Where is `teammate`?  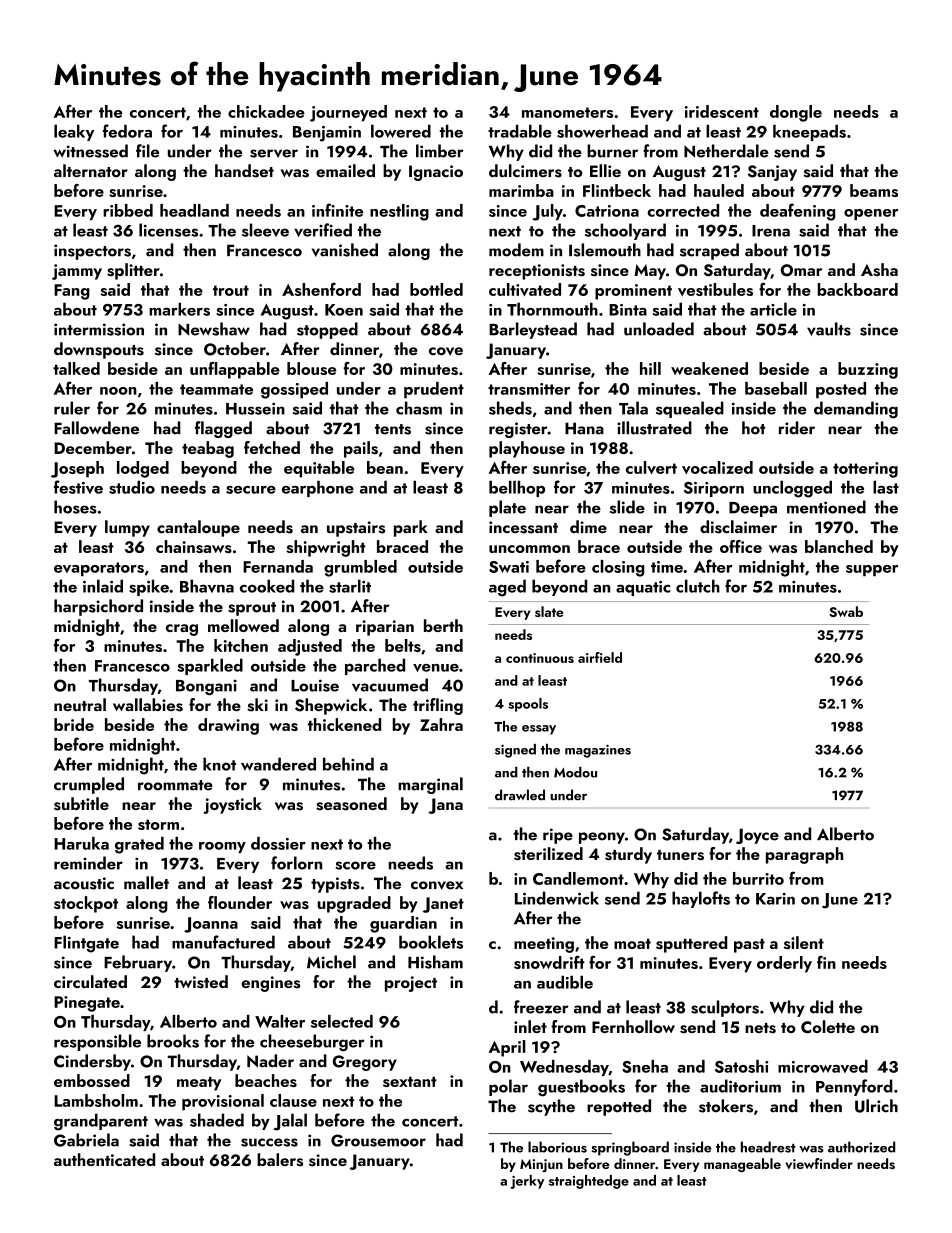 teammate is located at coordinates (216, 389).
